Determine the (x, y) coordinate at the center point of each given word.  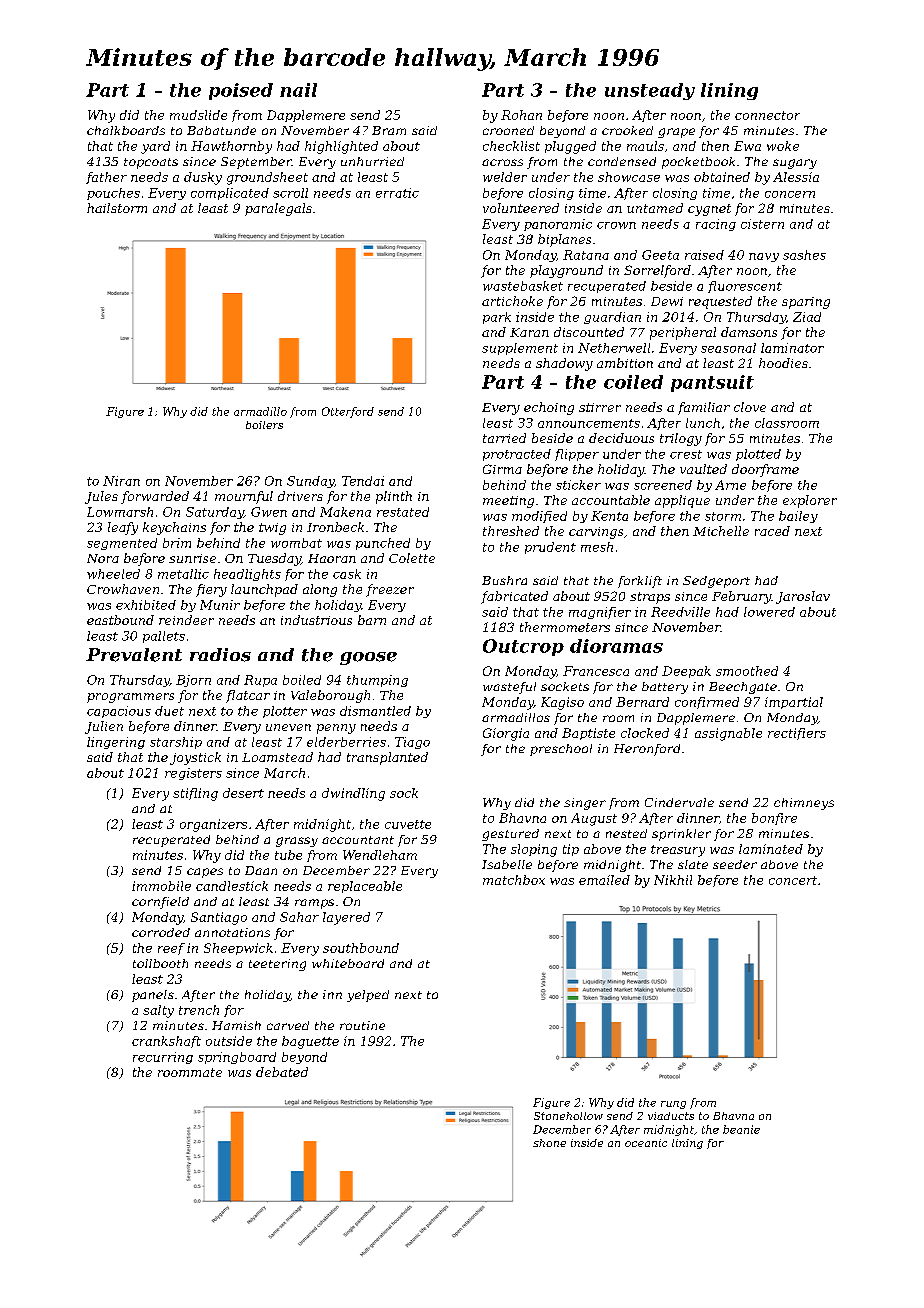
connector (767, 115)
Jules (101, 497)
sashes (804, 255)
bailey (798, 517)
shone (549, 1143)
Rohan (521, 115)
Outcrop (523, 647)
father (106, 178)
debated (282, 1072)
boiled (302, 680)
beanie (741, 1129)
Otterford (348, 412)
